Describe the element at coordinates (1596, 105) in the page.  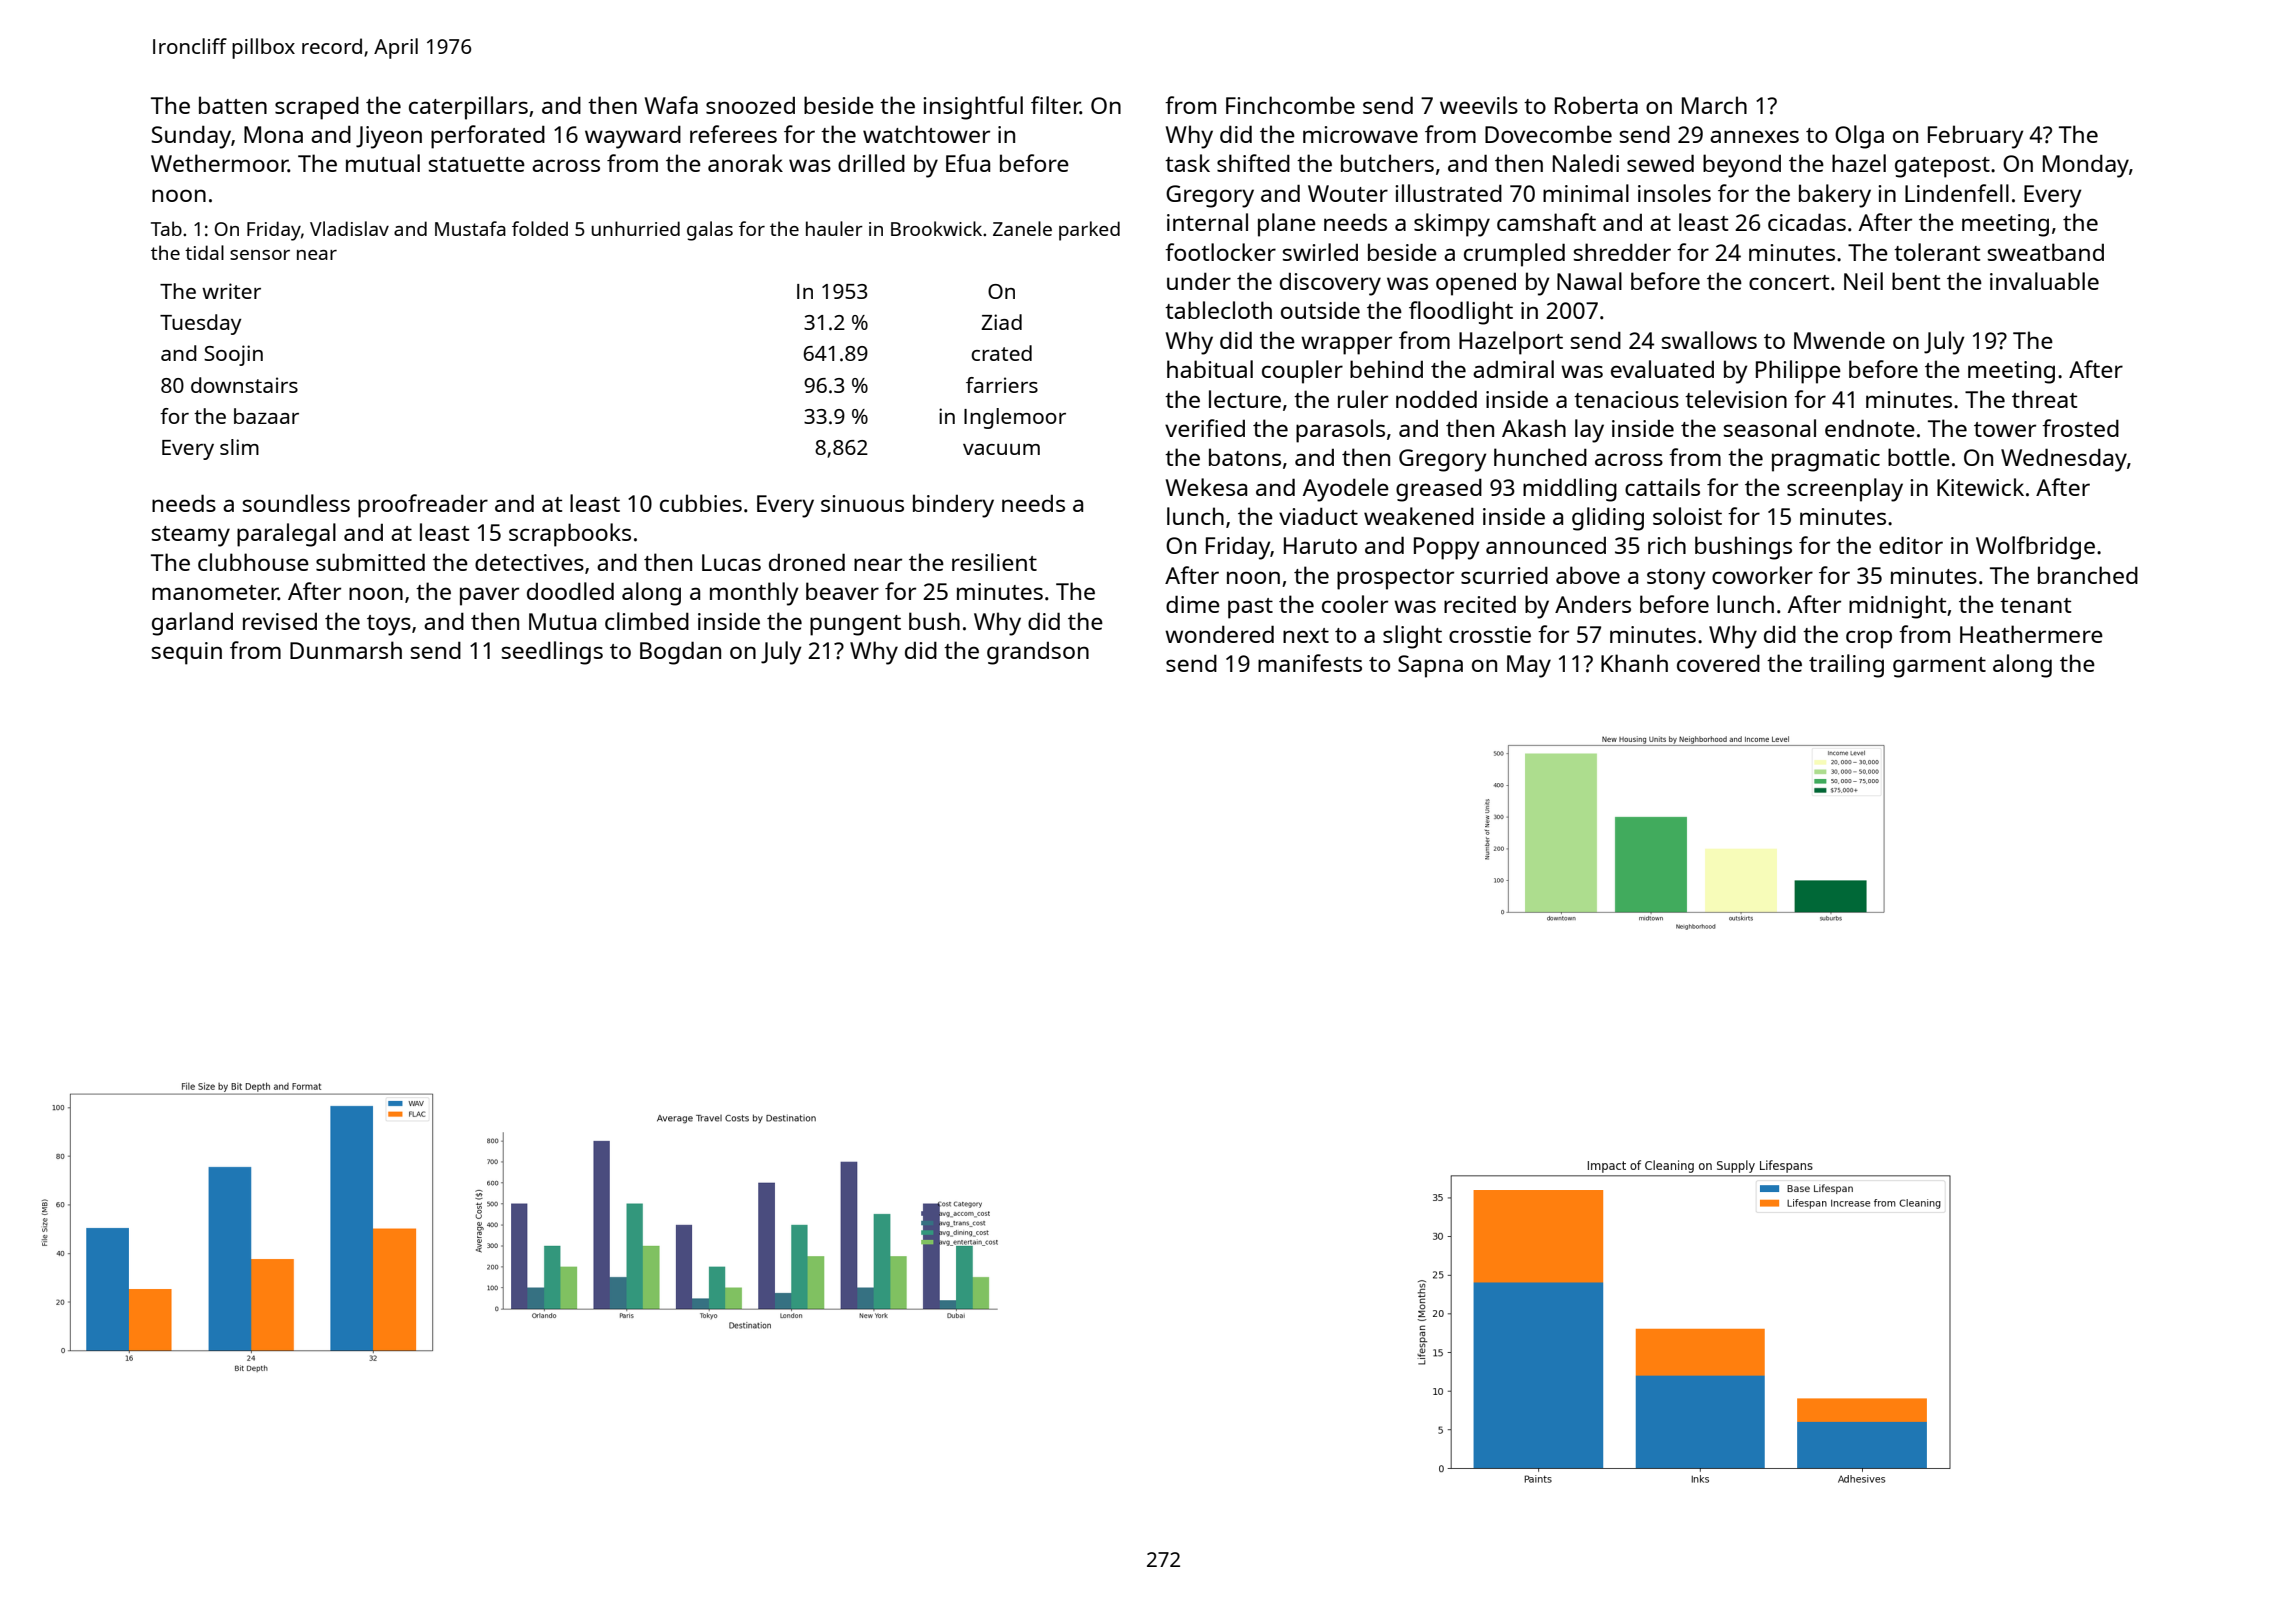
I see `Roberta` at that location.
